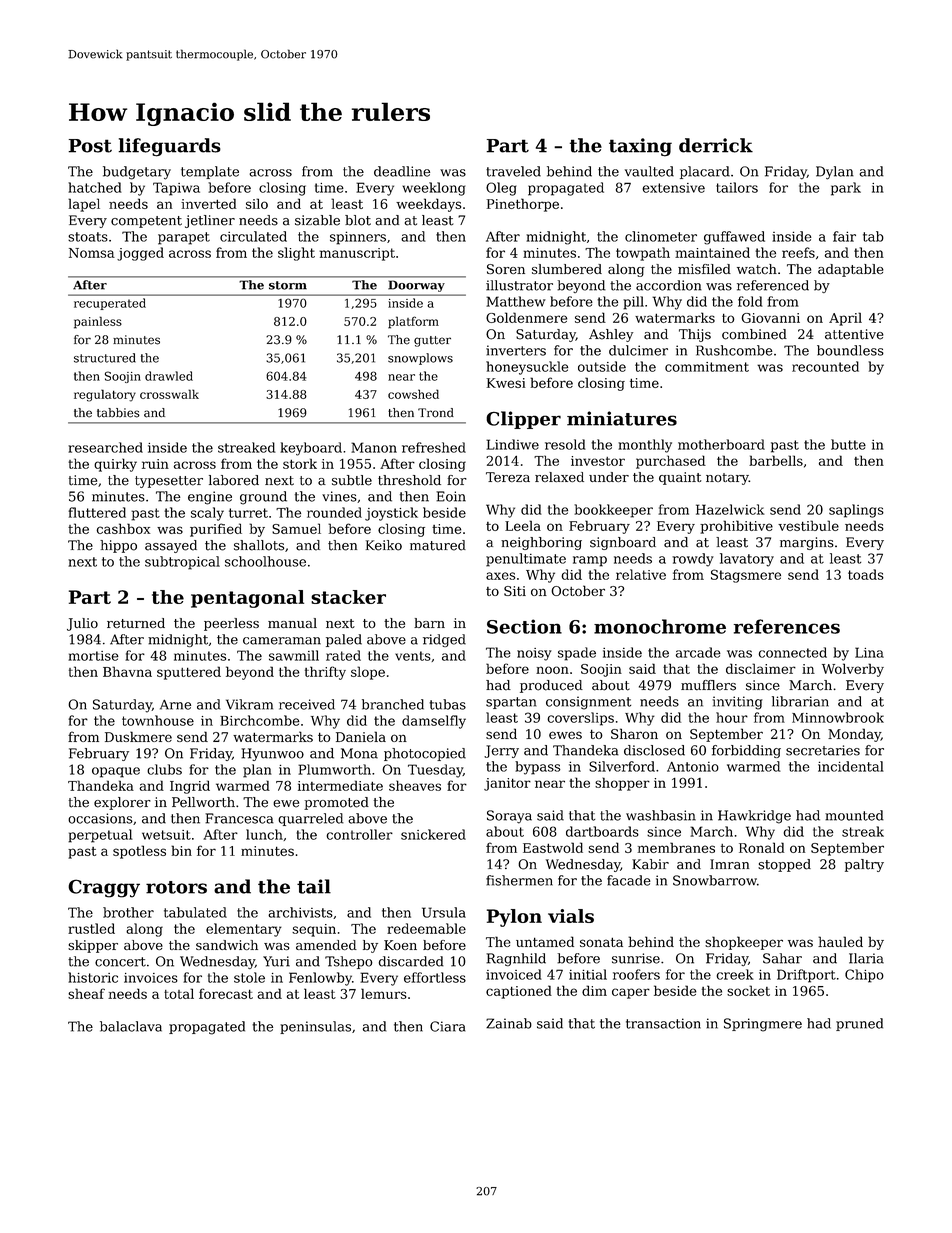 The image size is (952, 1233). I want to click on mortise, so click(93, 656).
